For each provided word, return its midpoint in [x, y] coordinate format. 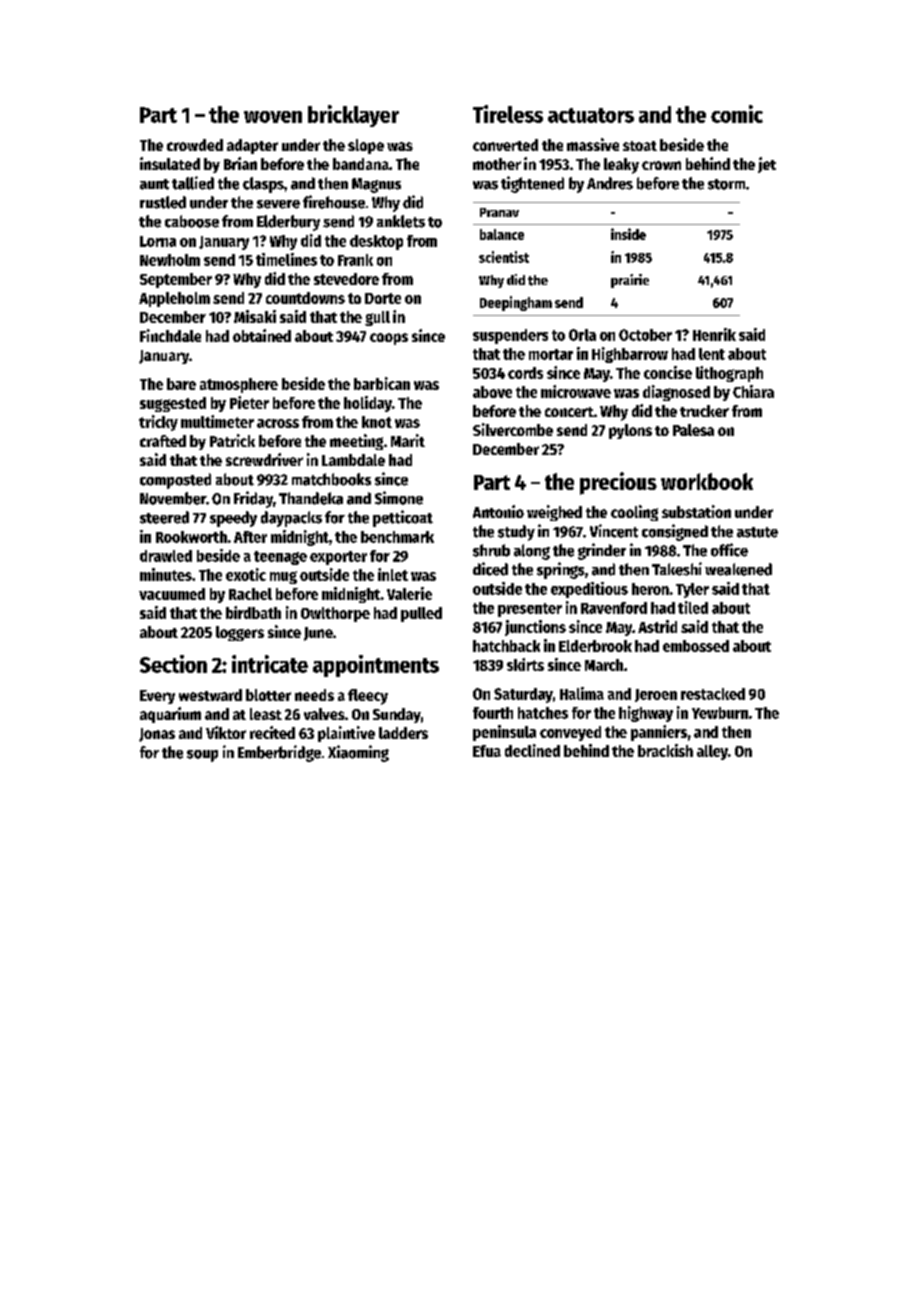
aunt [154, 184]
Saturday [523, 695]
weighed [554, 513]
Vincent [614, 531]
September [176, 280]
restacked [713, 694]
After [250, 537]
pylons [630, 431]
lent [712, 354]
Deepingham [516, 303]
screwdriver [264, 459]
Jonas [157, 735]
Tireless [508, 114]
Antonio [498, 511]
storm [726, 184]
